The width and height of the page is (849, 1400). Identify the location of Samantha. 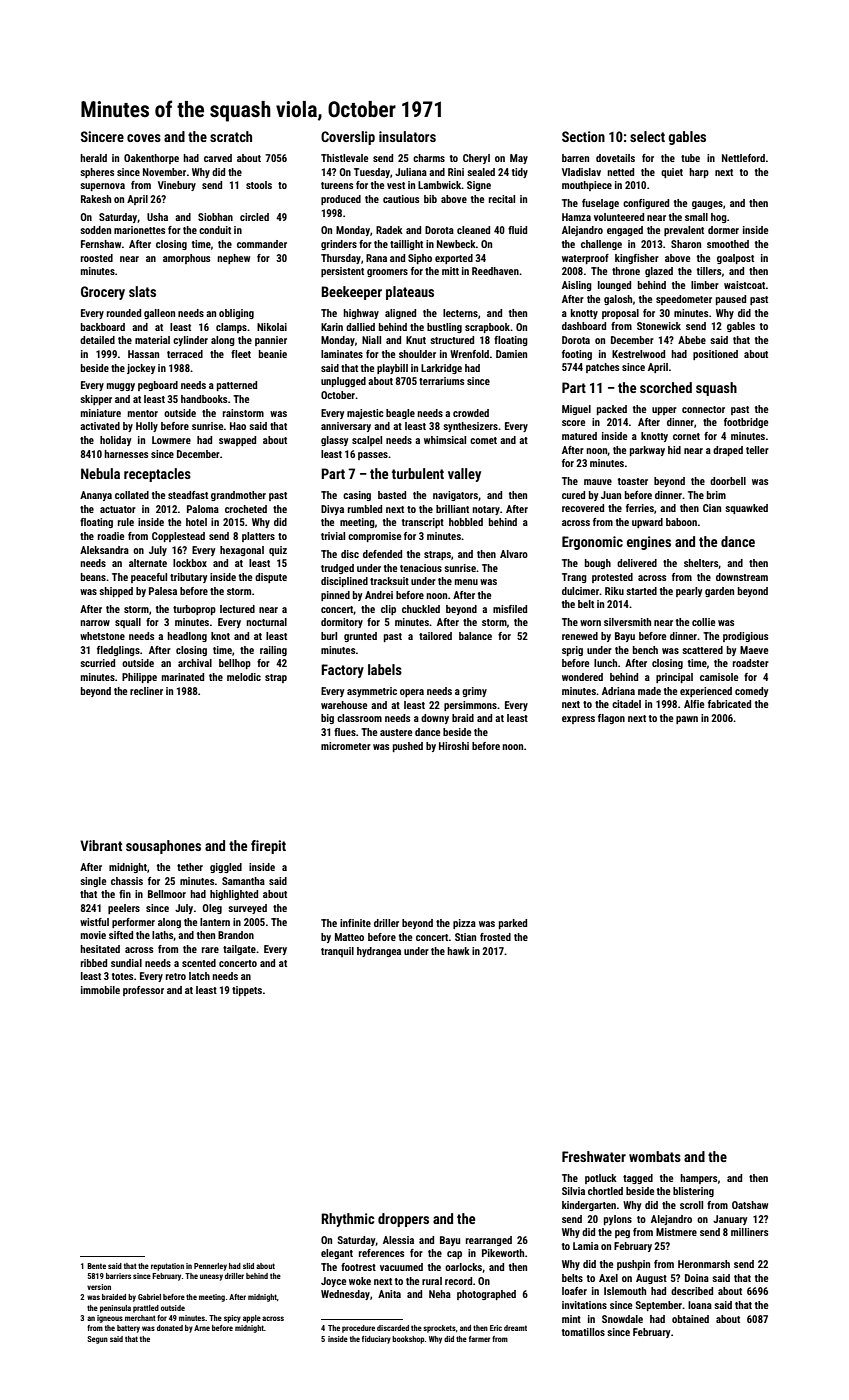
(243, 881).
